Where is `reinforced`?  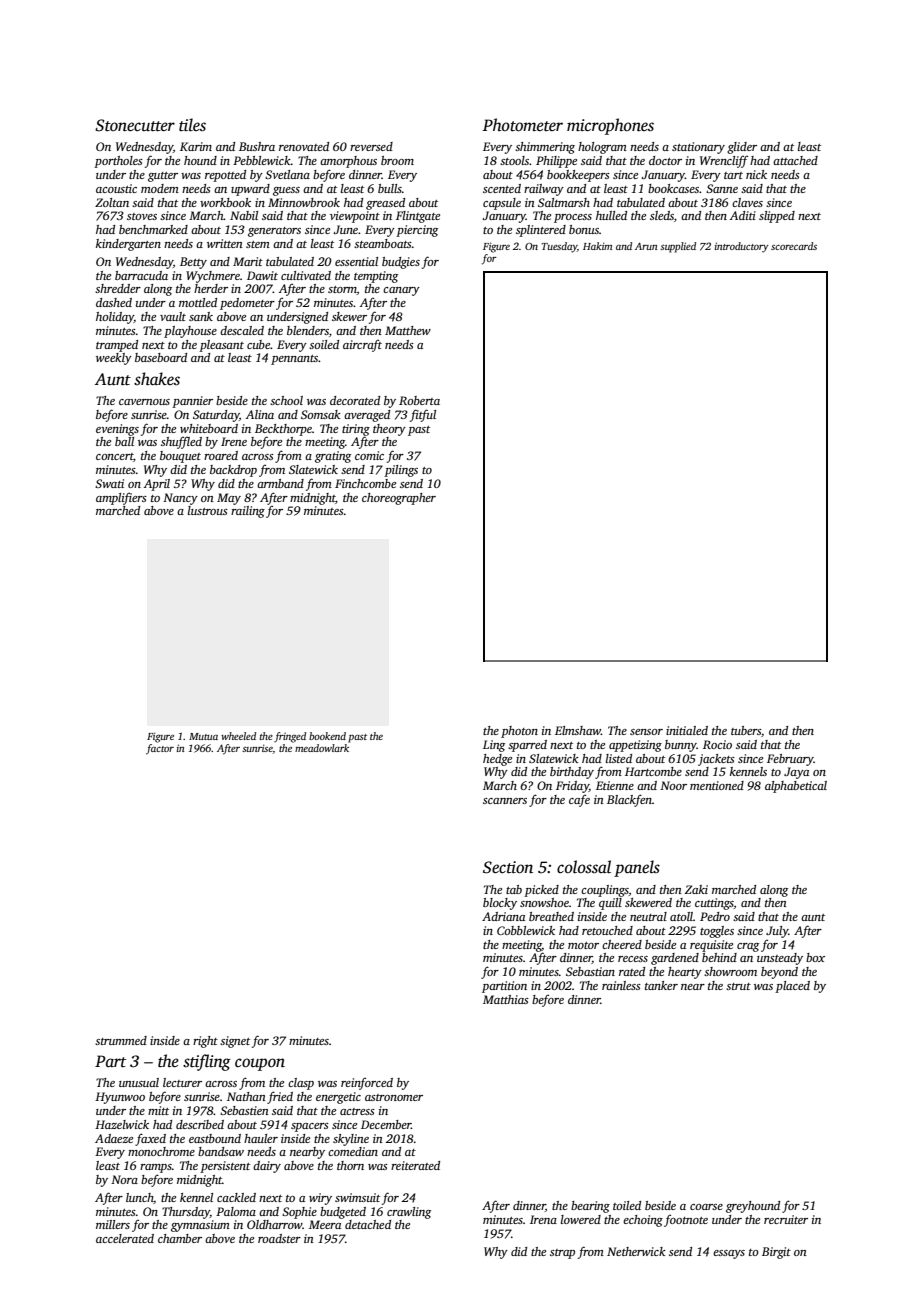
reinforced is located at coordinates (367, 1084).
